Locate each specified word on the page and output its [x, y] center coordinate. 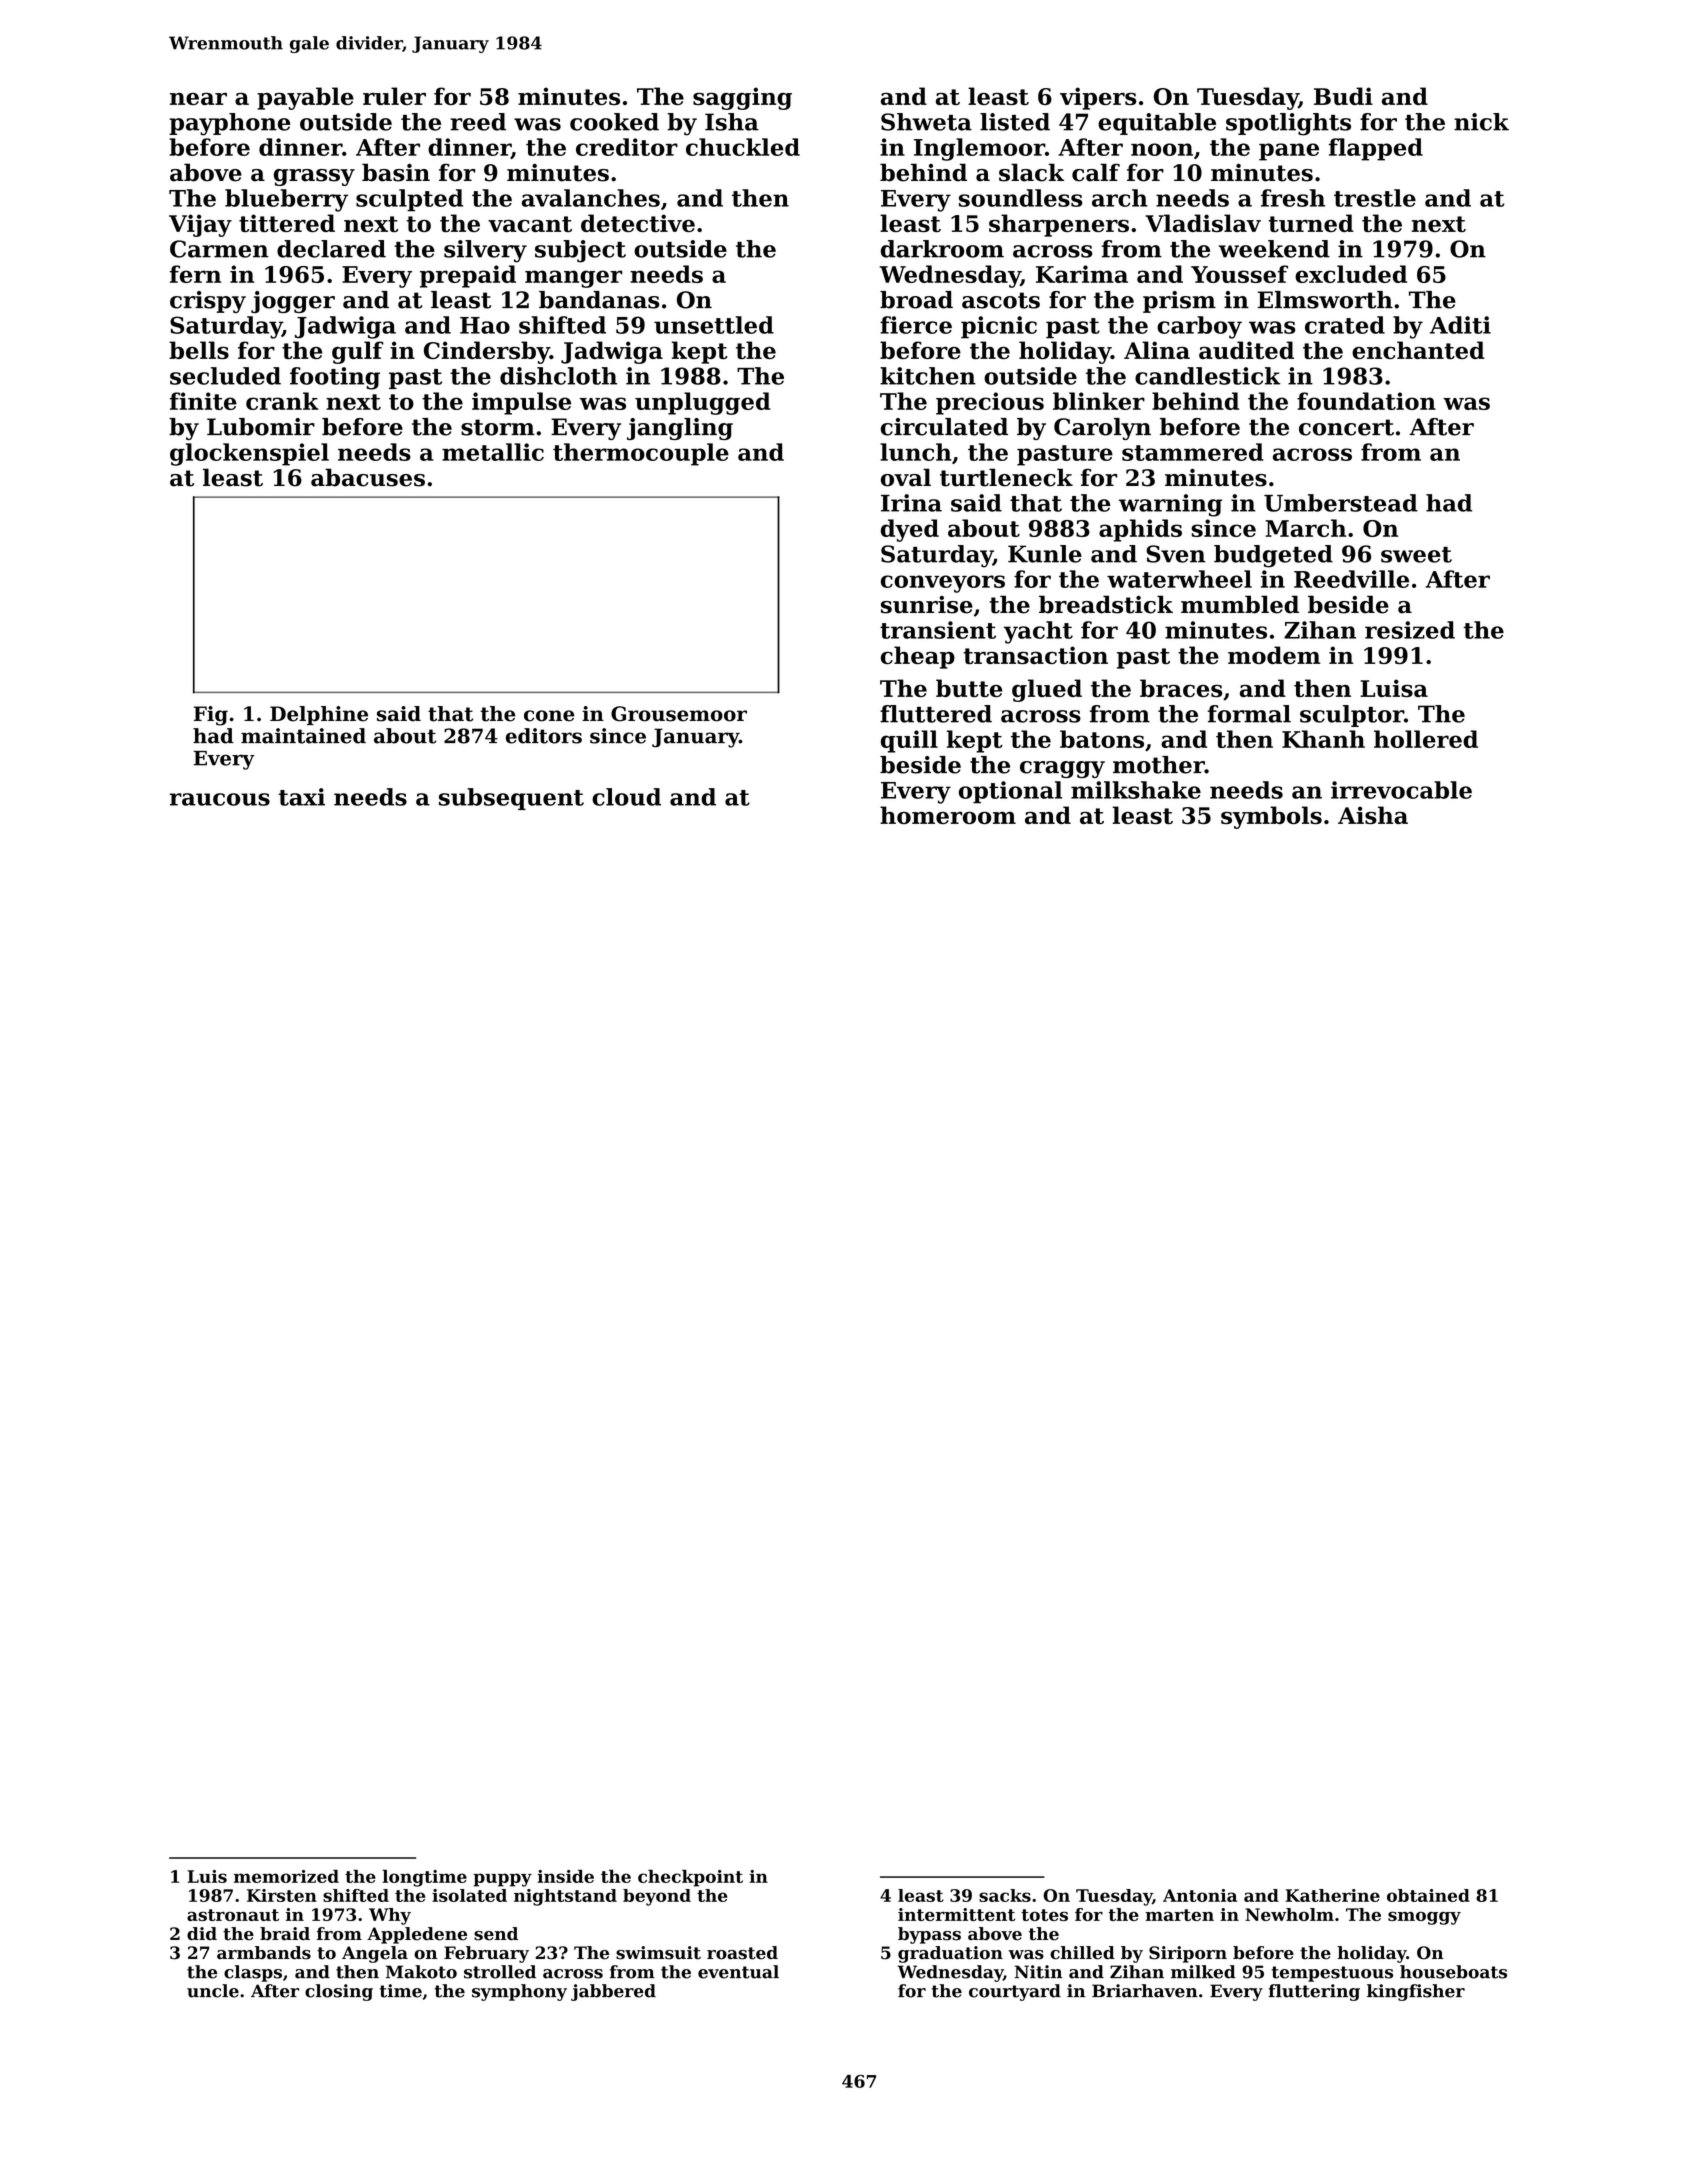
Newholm [1289, 1914]
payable [305, 98]
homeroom [948, 815]
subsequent [511, 799]
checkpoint [690, 1878]
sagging [742, 98]
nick [1481, 122]
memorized [286, 1876]
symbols [1271, 817]
